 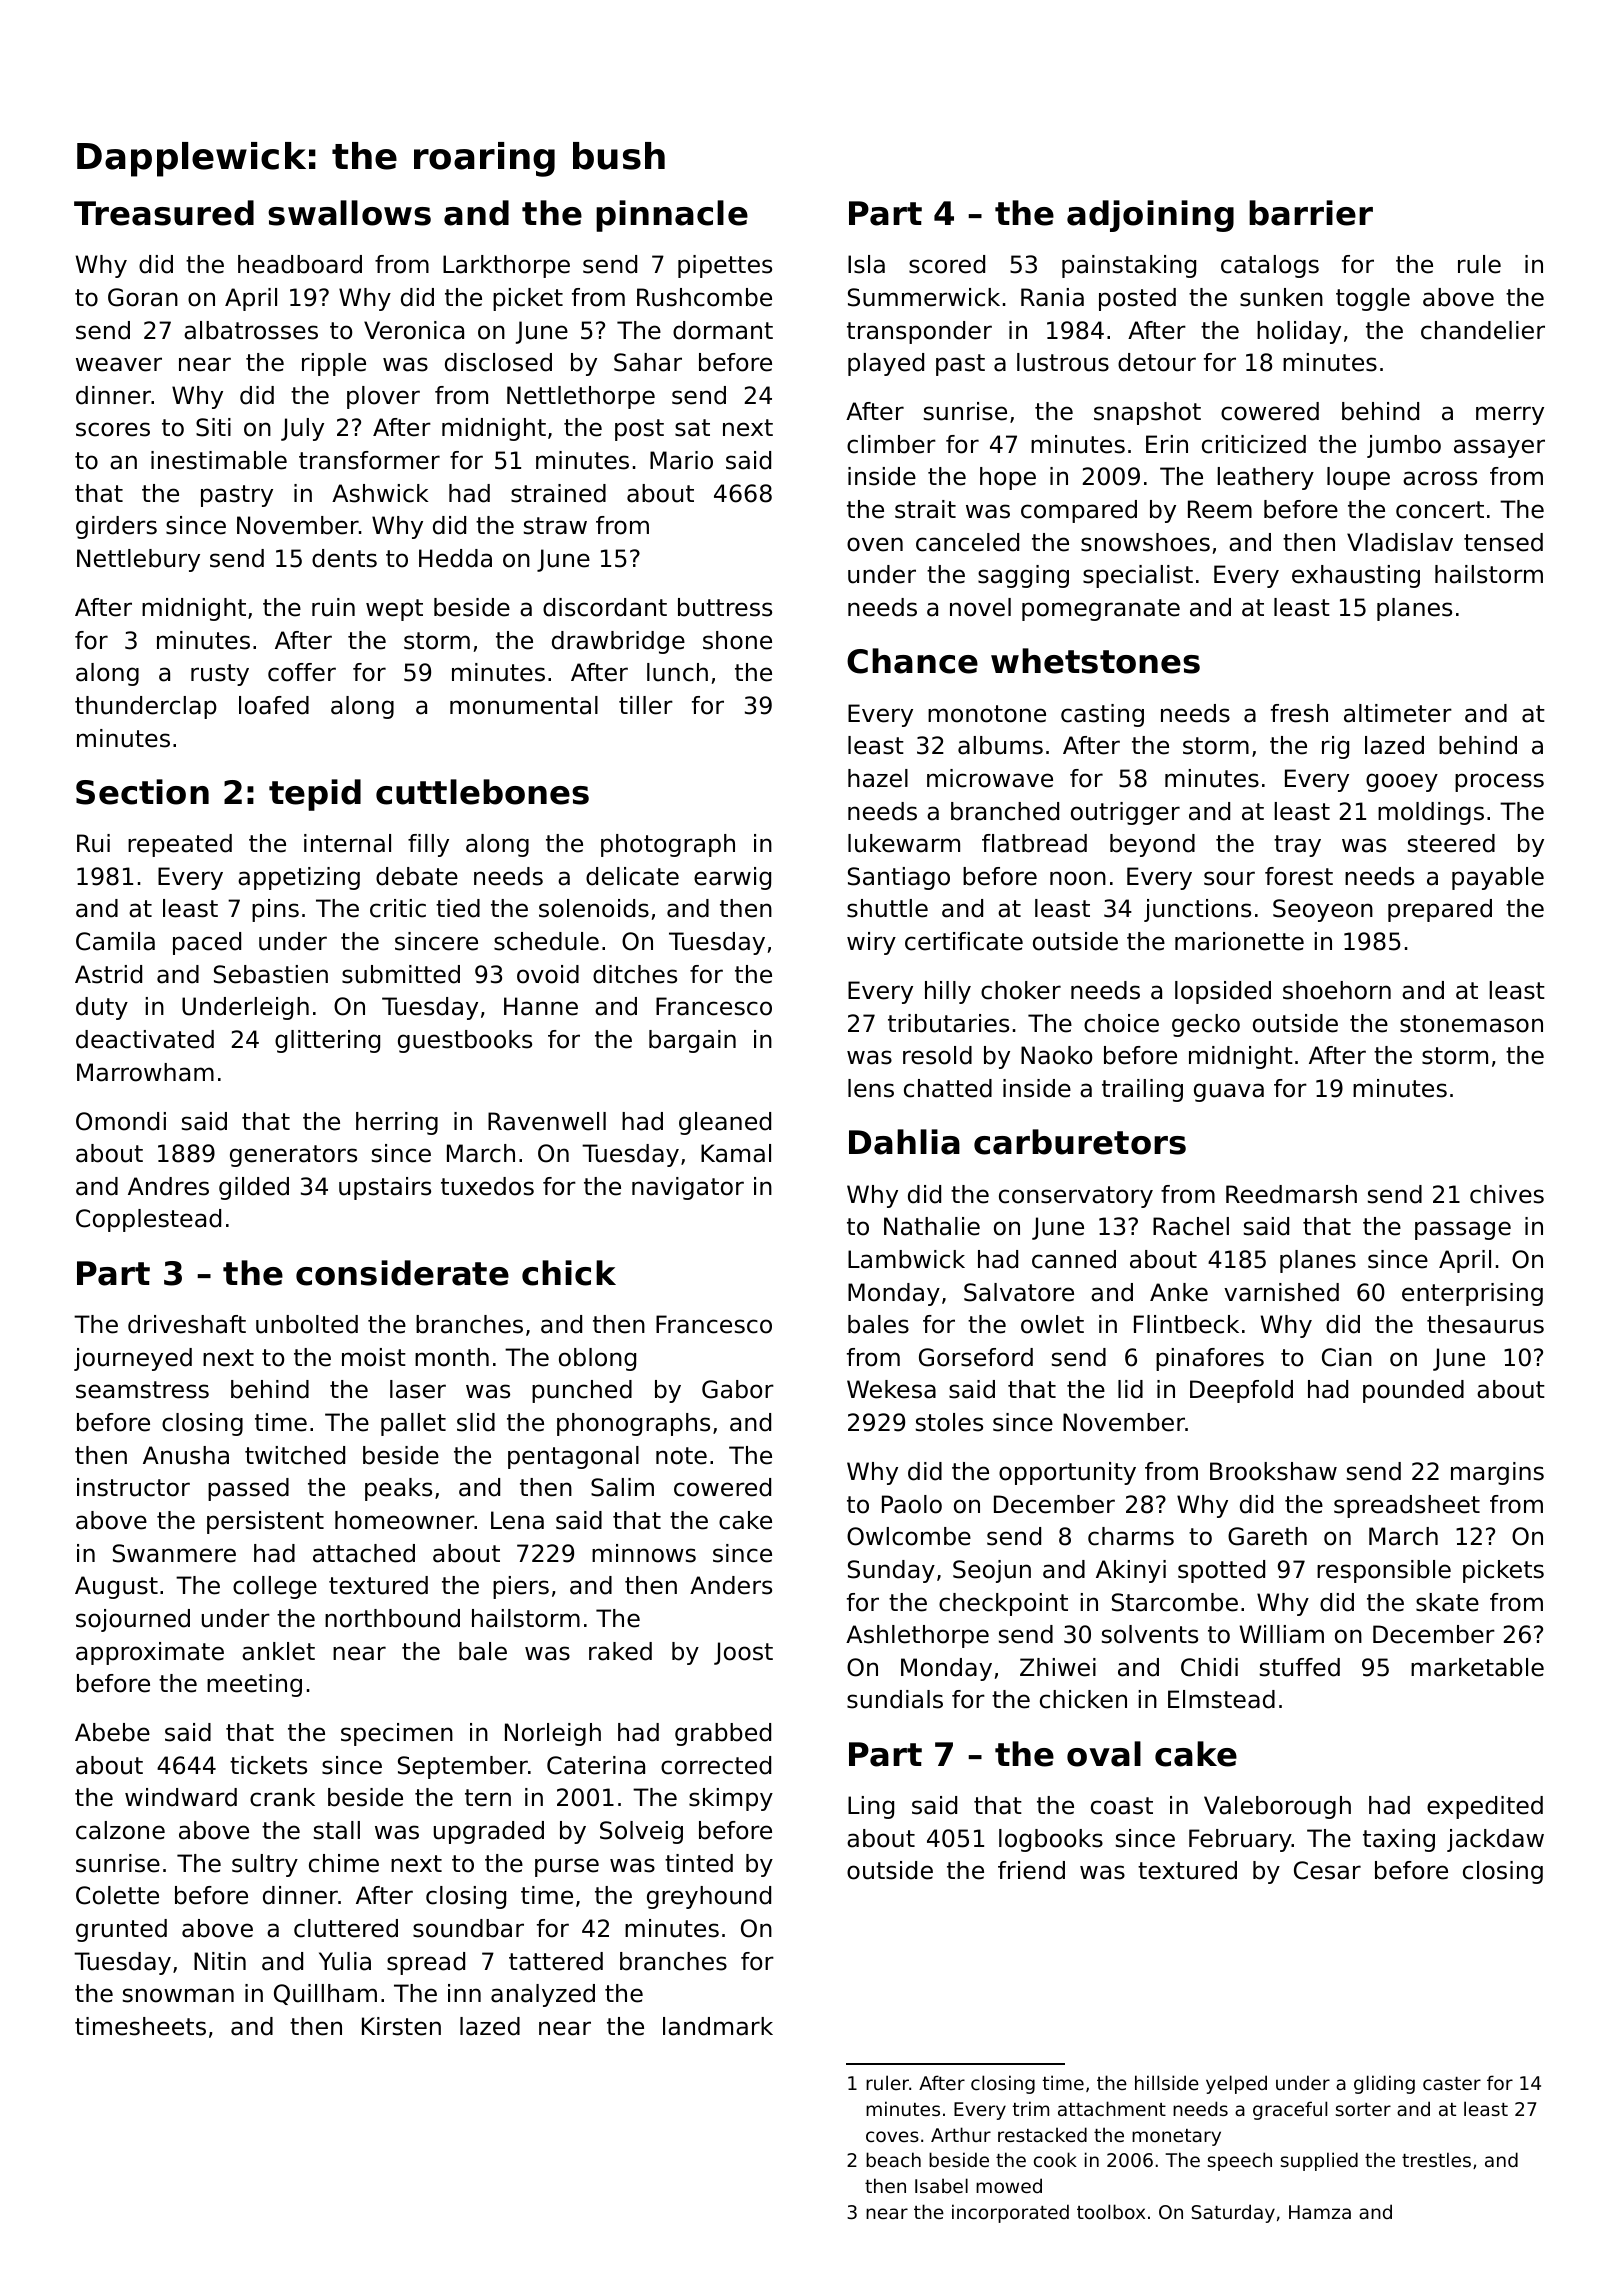 What do you see at coordinates (1102, 715) in the screenshot?
I see `casting` at bounding box center [1102, 715].
